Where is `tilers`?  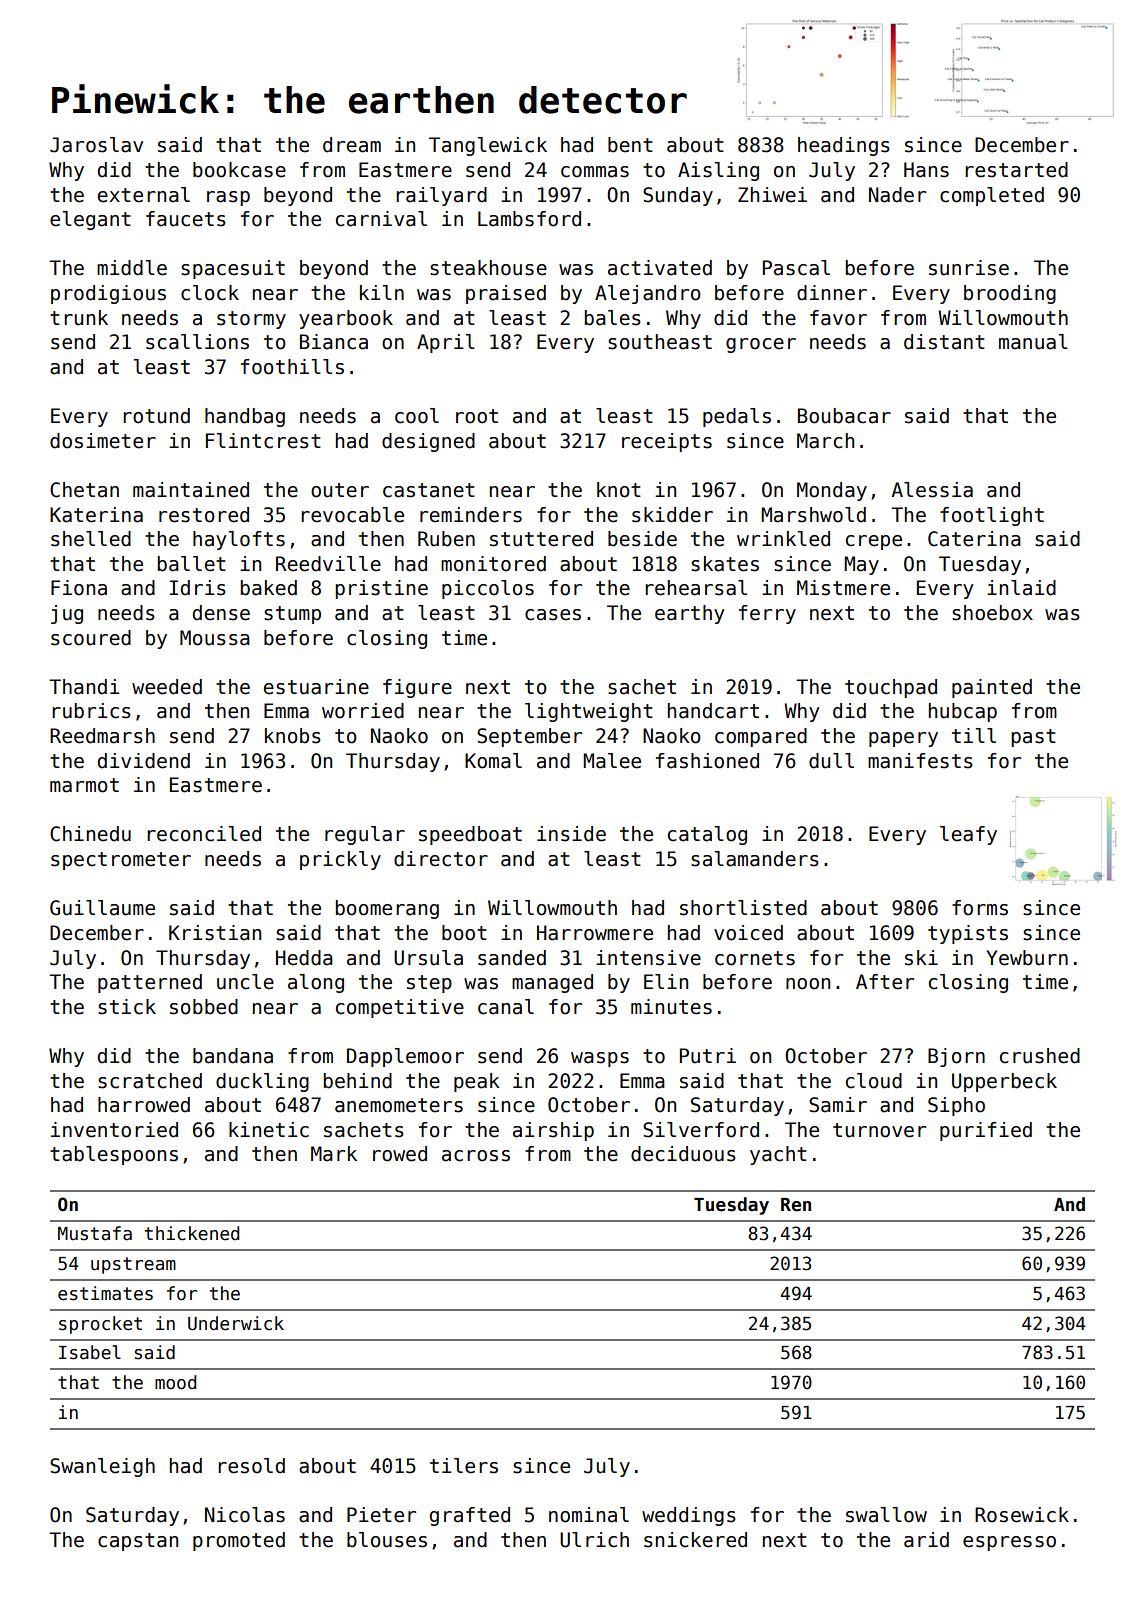 tilers is located at coordinates (464, 1466).
